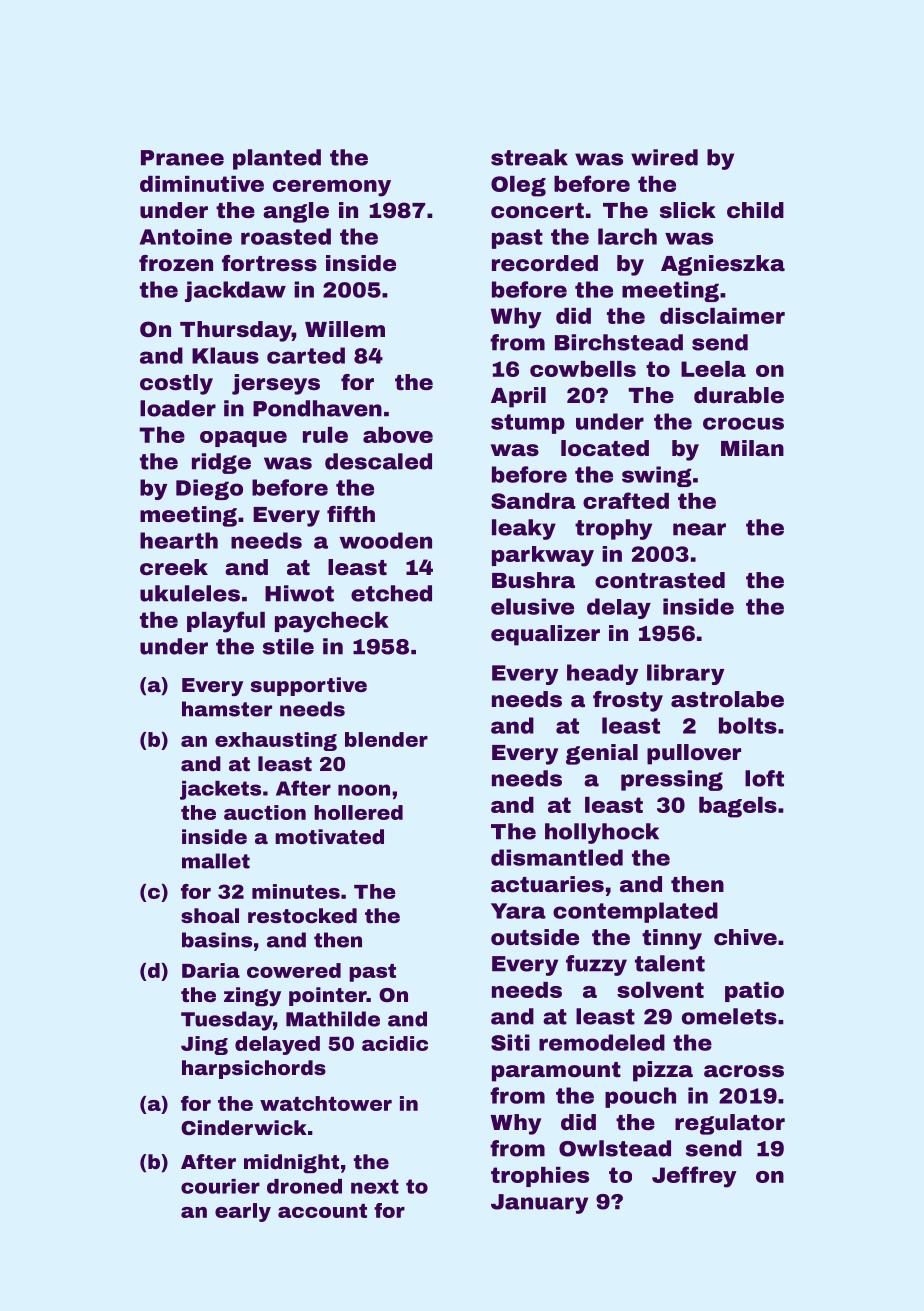 This image has height=1311, width=924. I want to click on ceremony, so click(332, 188).
